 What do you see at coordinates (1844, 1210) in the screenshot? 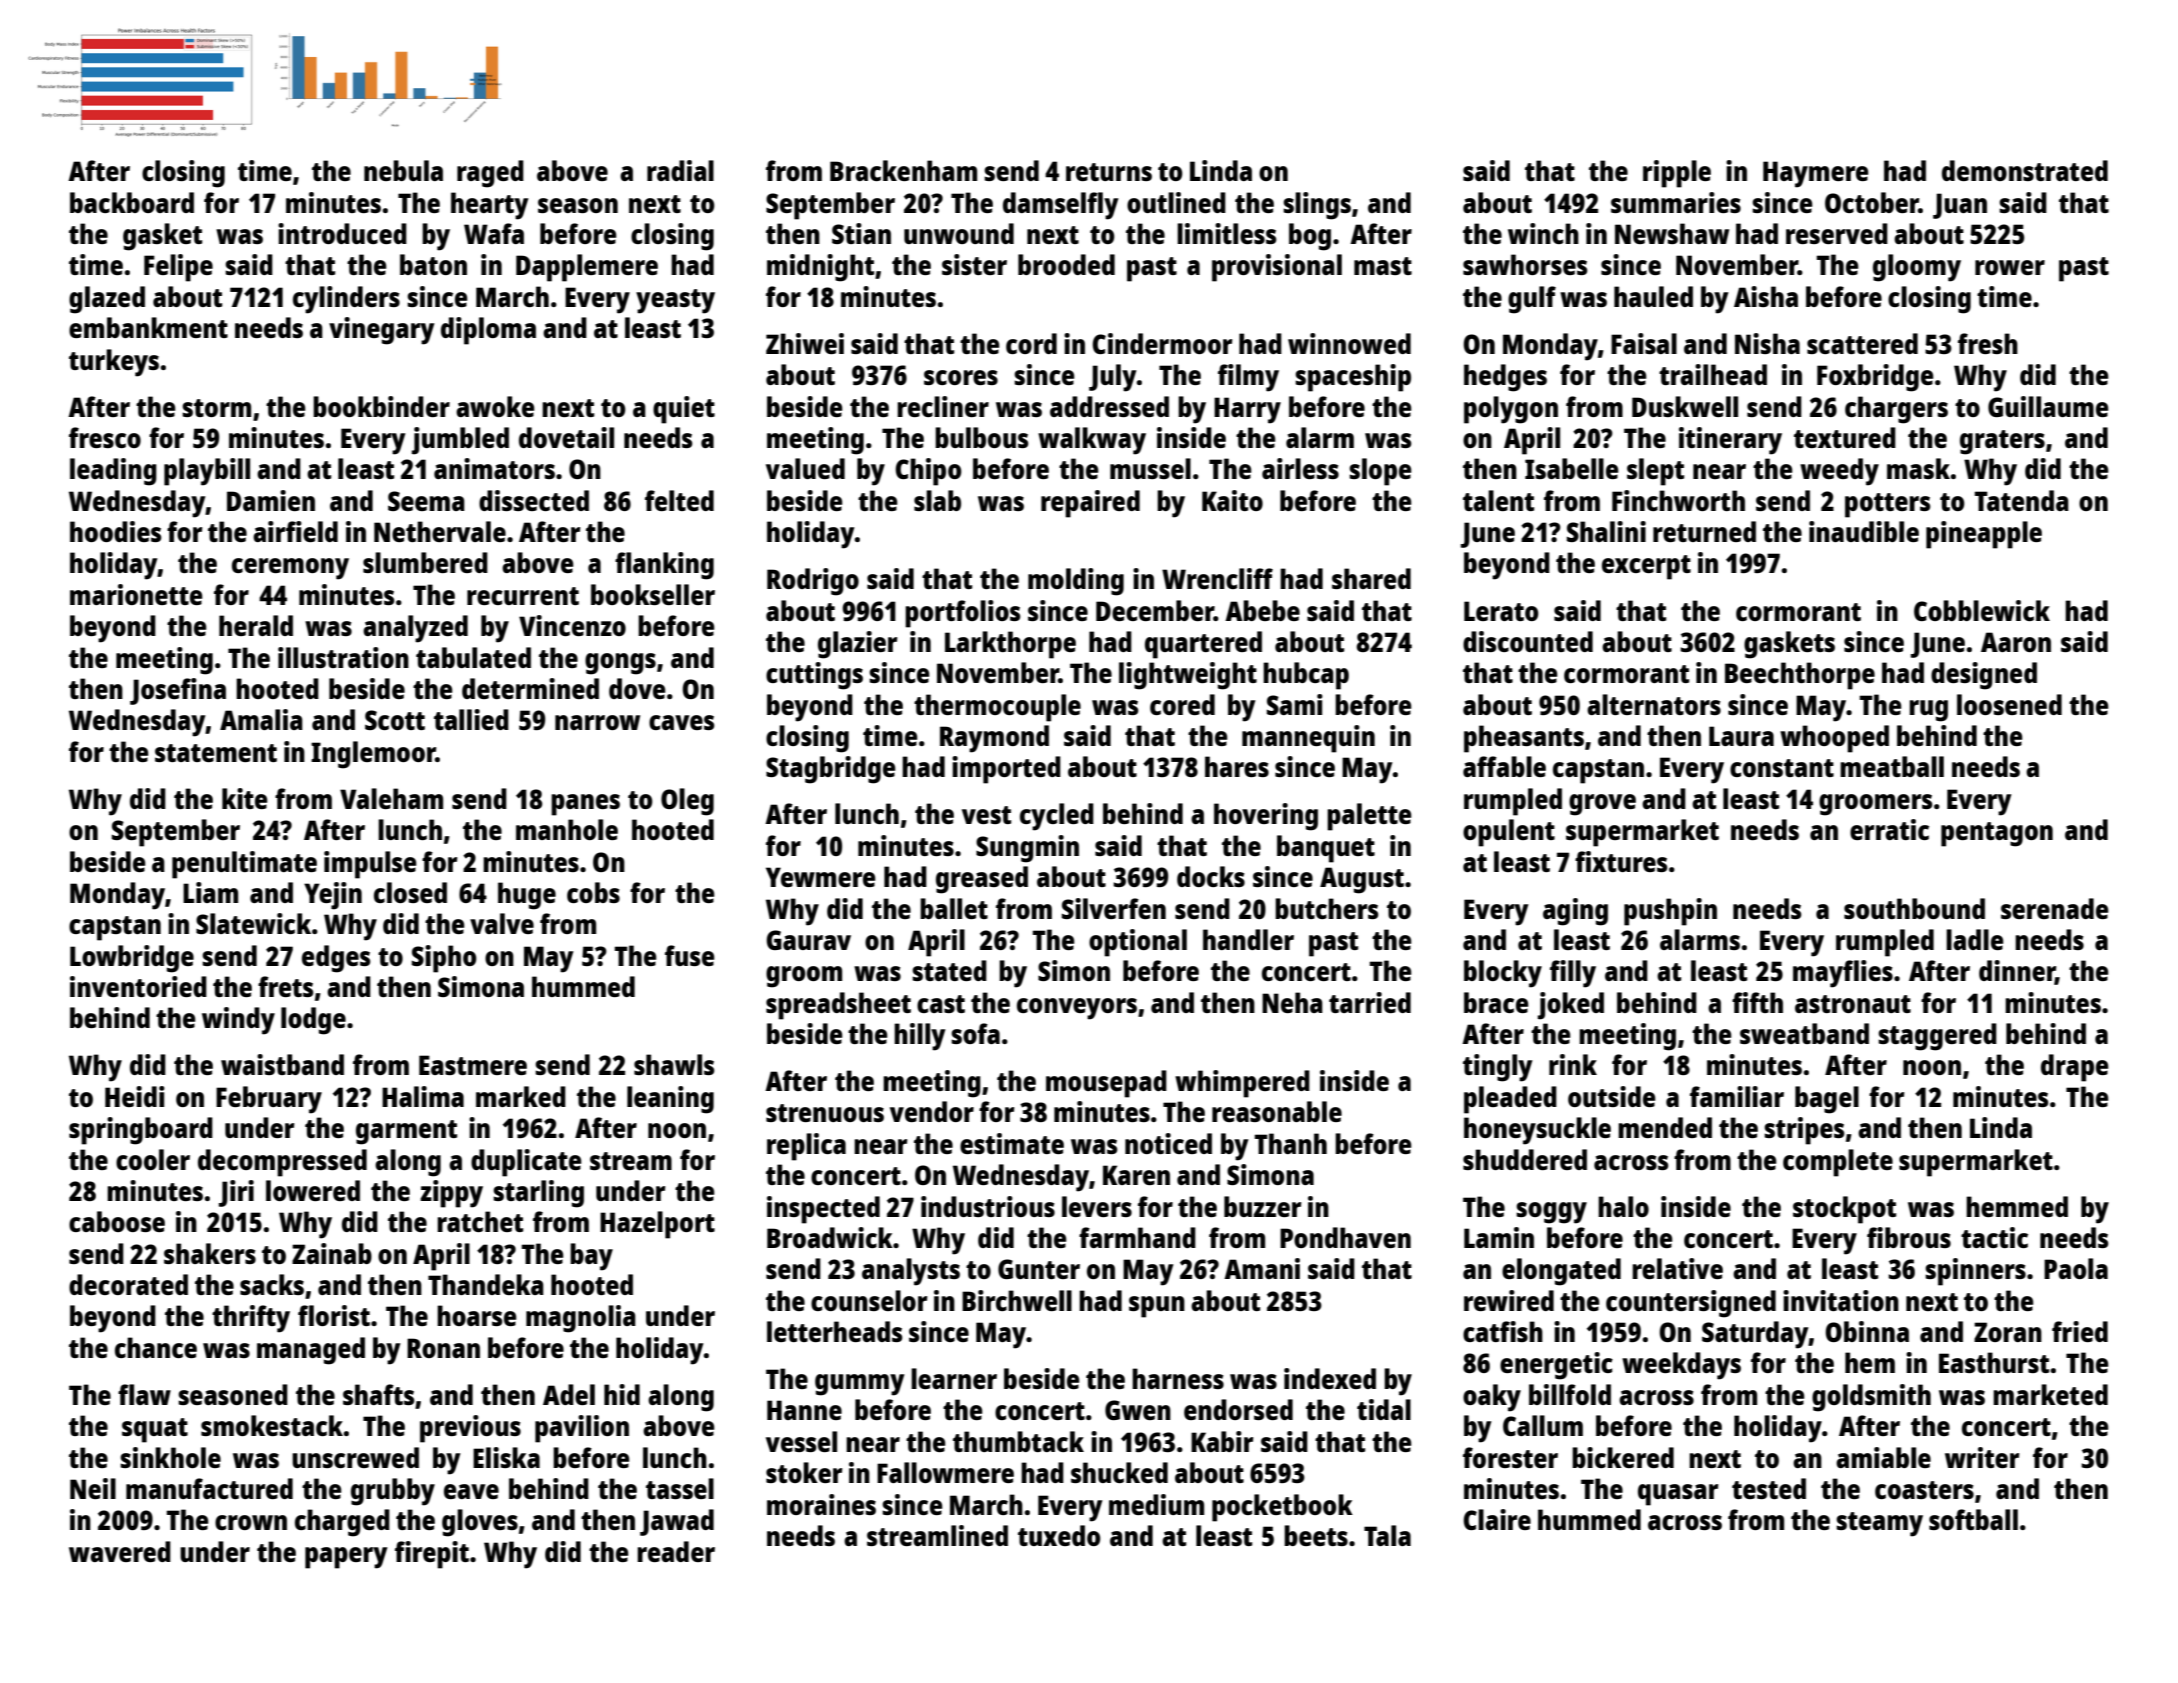
I see `stockpot` at bounding box center [1844, 1210].
